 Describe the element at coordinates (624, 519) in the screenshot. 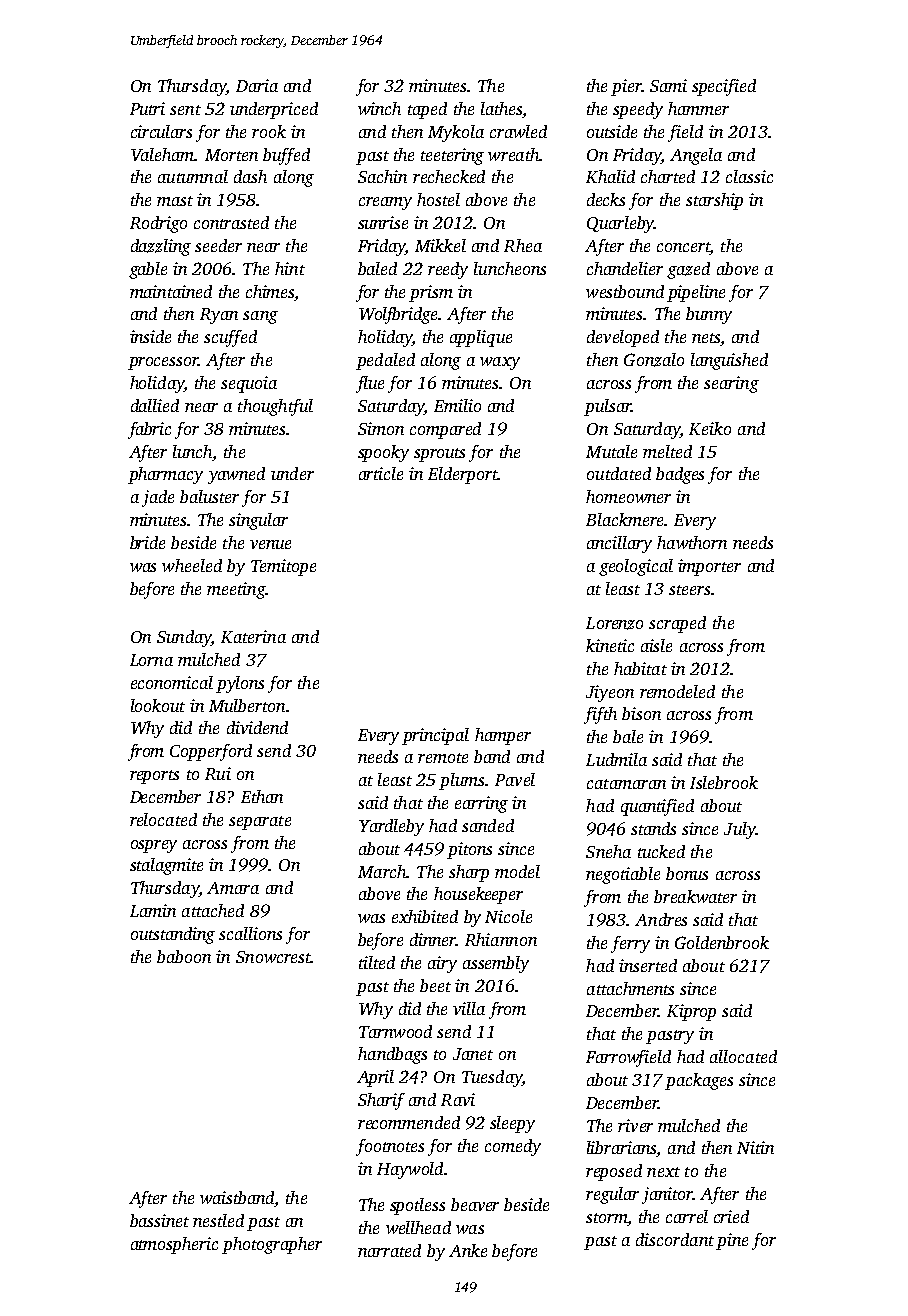

I see `Blackmere` at that location.
